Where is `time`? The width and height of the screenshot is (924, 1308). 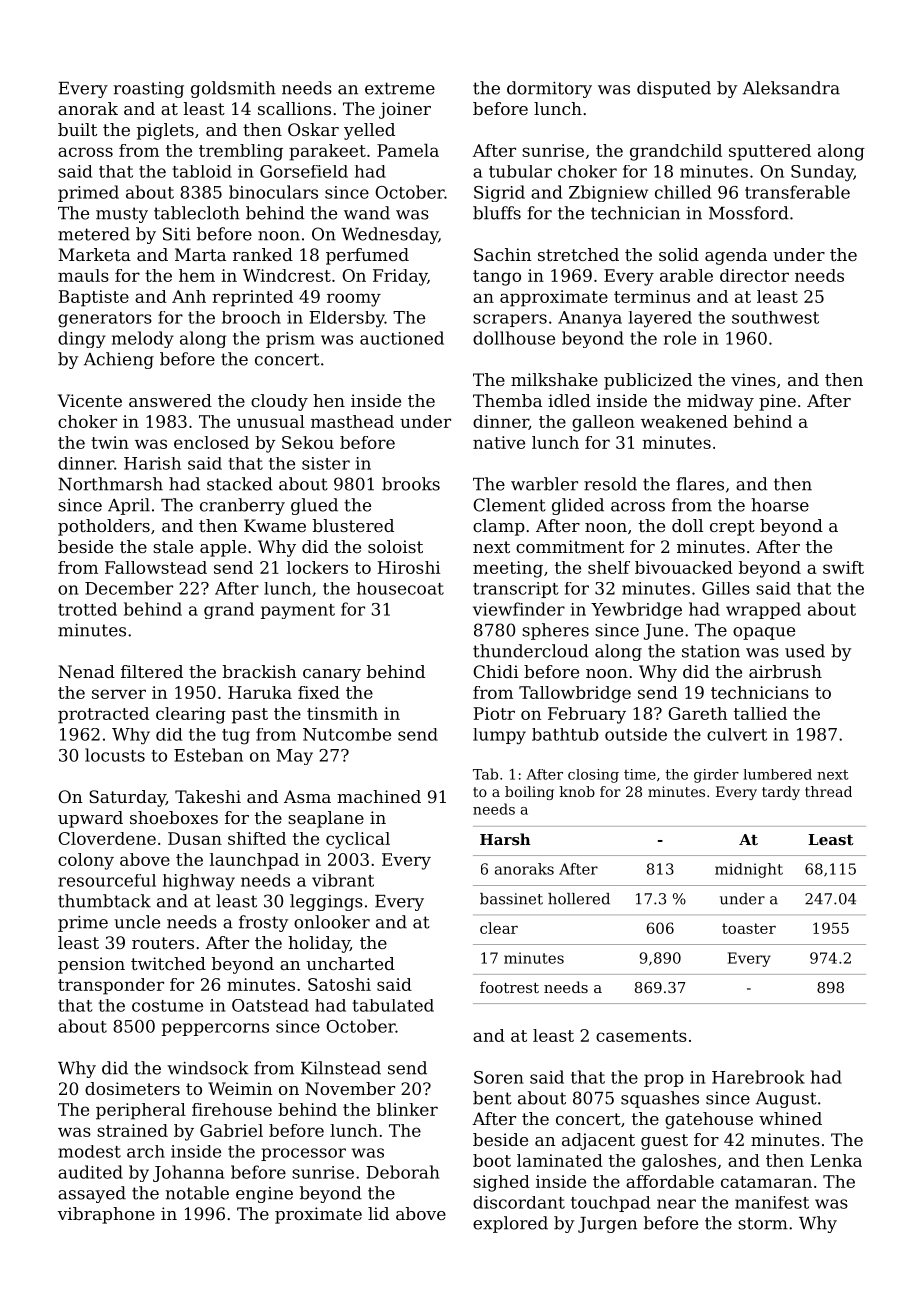 time is located at coordinates (640, 774).
